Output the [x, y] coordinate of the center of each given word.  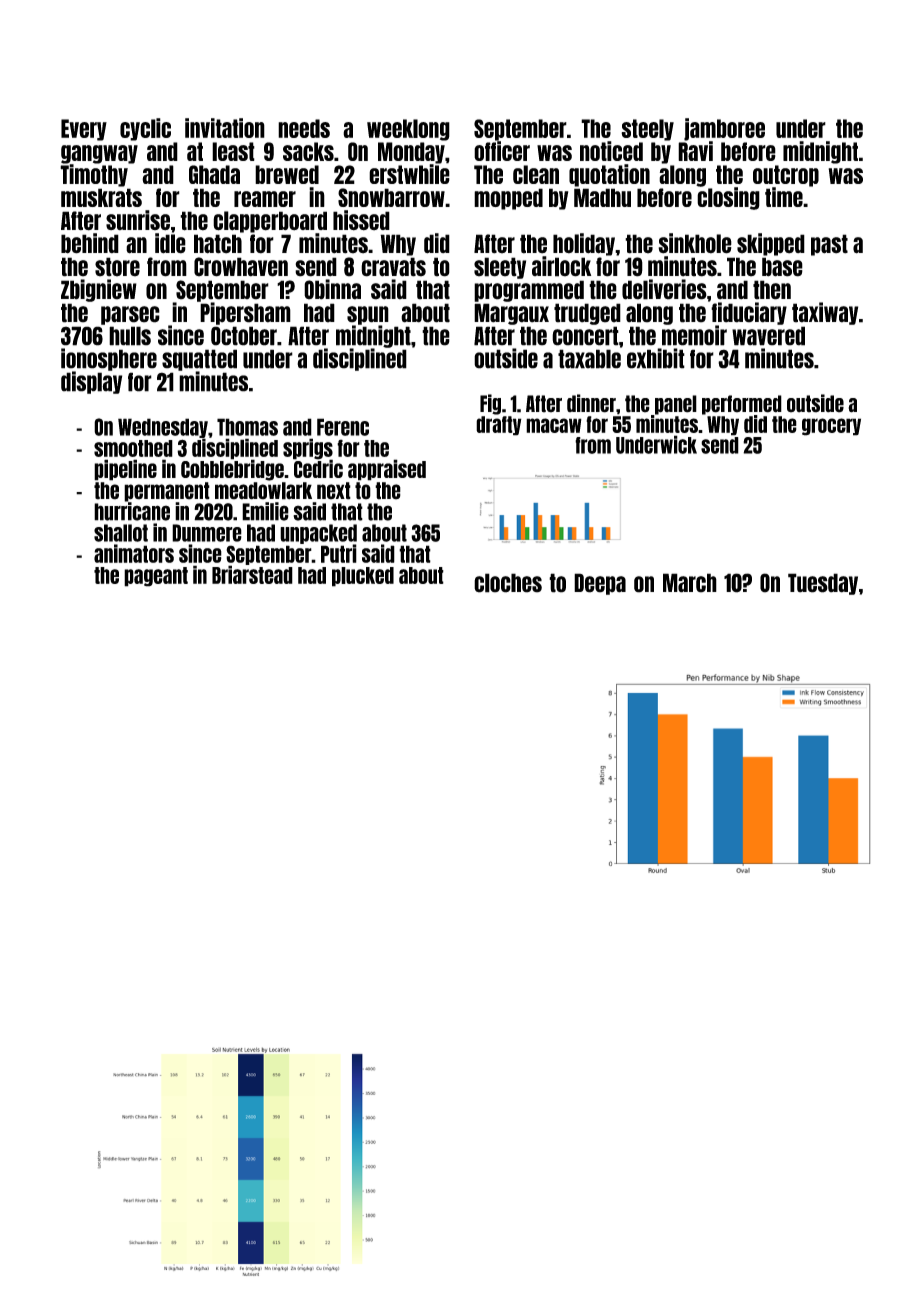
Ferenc [343, 427]
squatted [199, 360]
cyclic [145, 129]
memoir [694, 335]
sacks [308, 151]
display [91, 382]
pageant [156, 577]
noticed [611, 151]
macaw [554, 425]
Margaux [511, 314]
